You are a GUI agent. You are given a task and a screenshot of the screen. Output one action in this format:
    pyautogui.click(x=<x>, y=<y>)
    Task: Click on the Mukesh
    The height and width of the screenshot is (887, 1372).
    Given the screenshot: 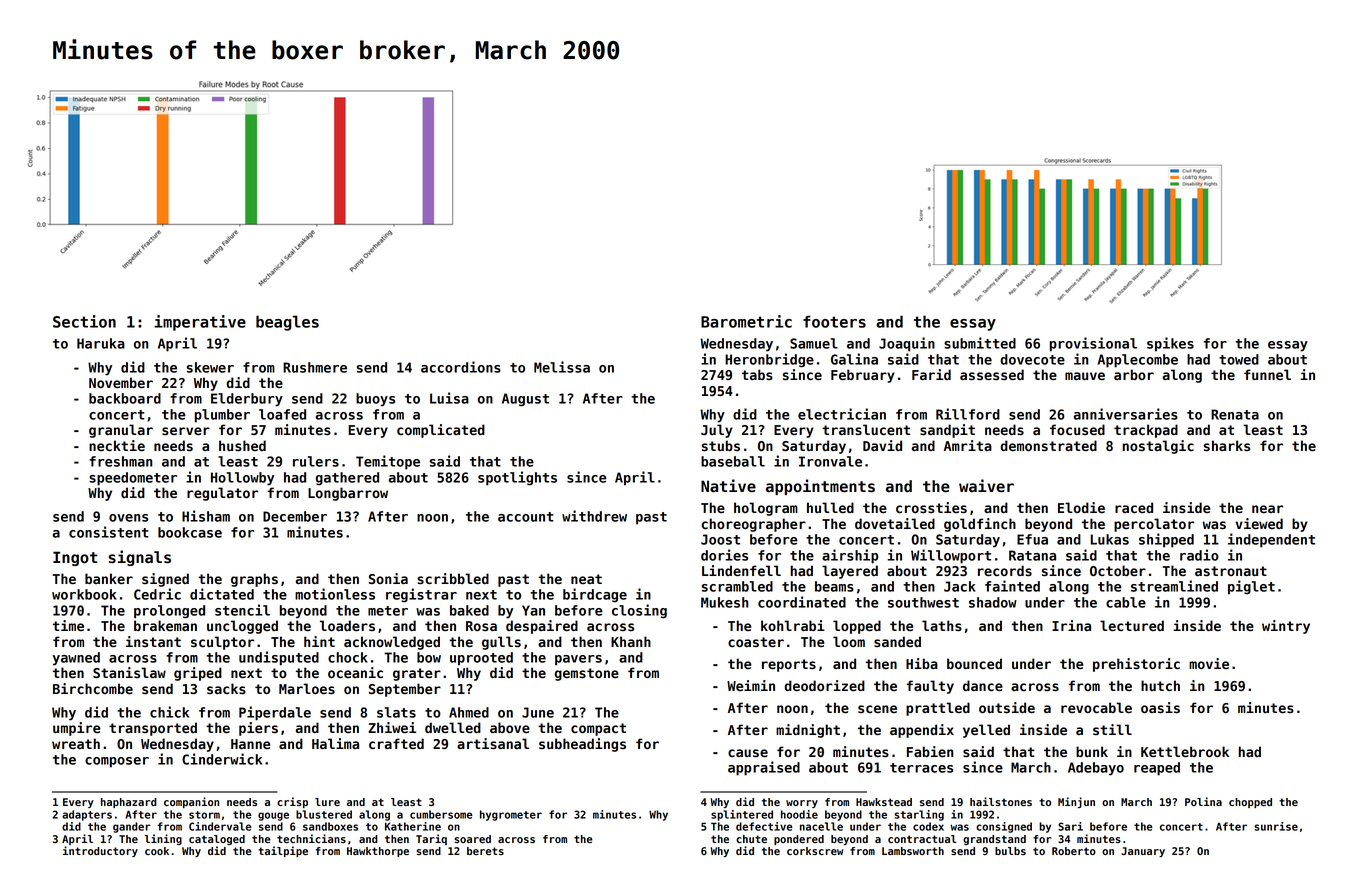 What is the action you would take?
    pyautogui.click(x=725, y=602)
